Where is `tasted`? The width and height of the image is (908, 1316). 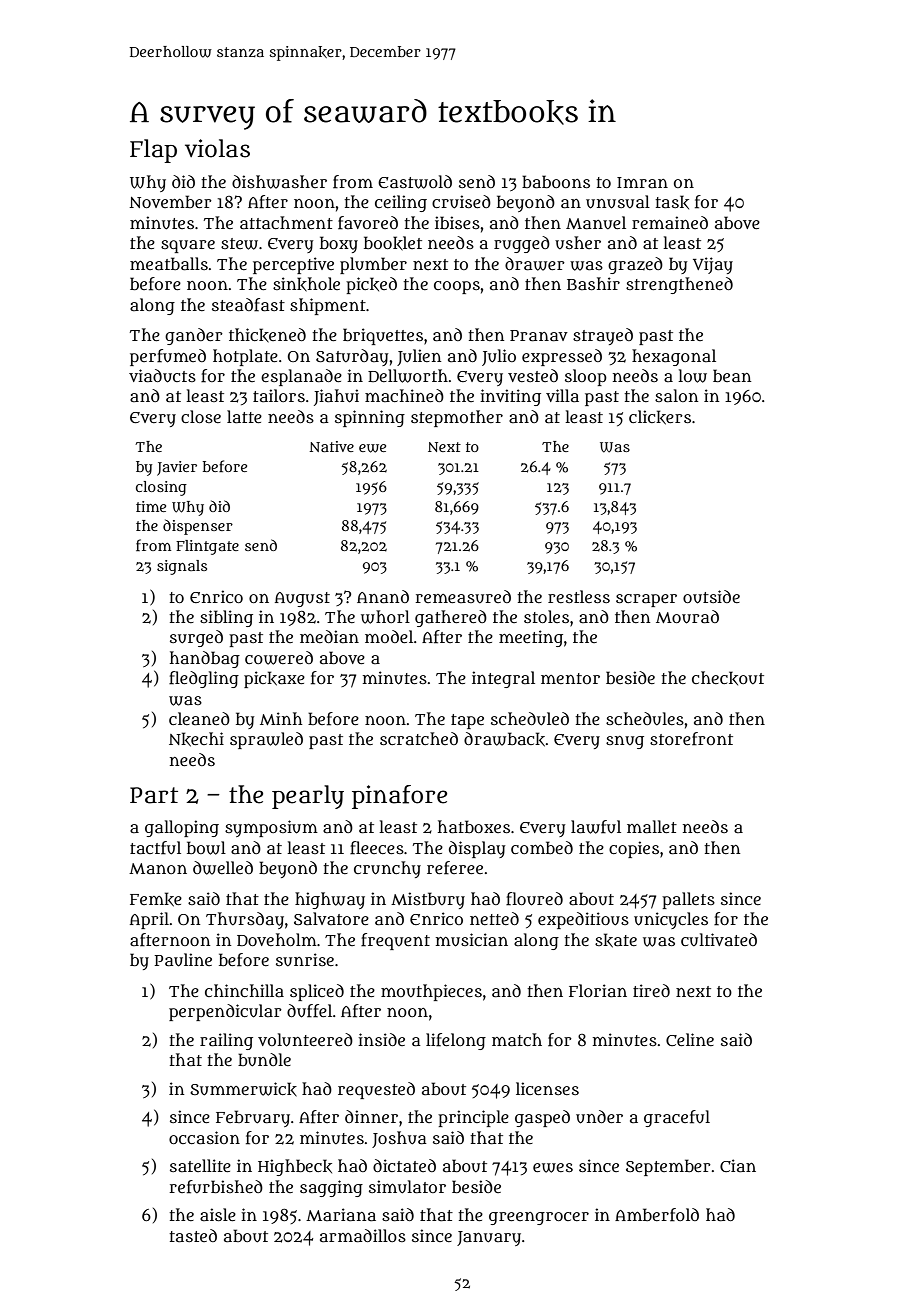 tasted is located at coordinates (193, 1235).
